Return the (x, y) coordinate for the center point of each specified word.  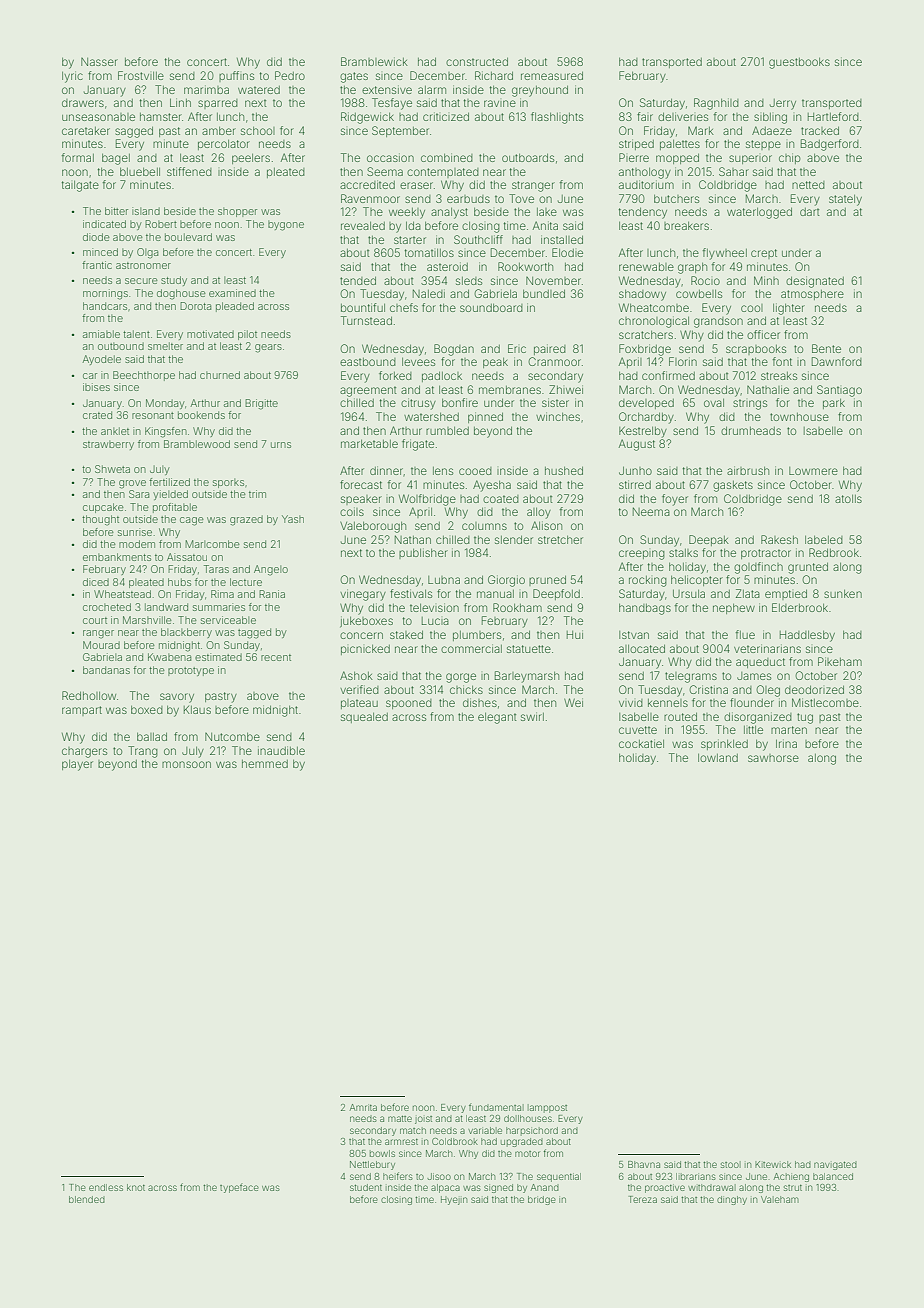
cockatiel (641, 743)
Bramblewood (197, 444)
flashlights (557, 118)
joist (423, 1120)
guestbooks (799, 63)
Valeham (780, 1199)
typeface (239, 1188)
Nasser (99, 62)
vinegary (363, 595)
